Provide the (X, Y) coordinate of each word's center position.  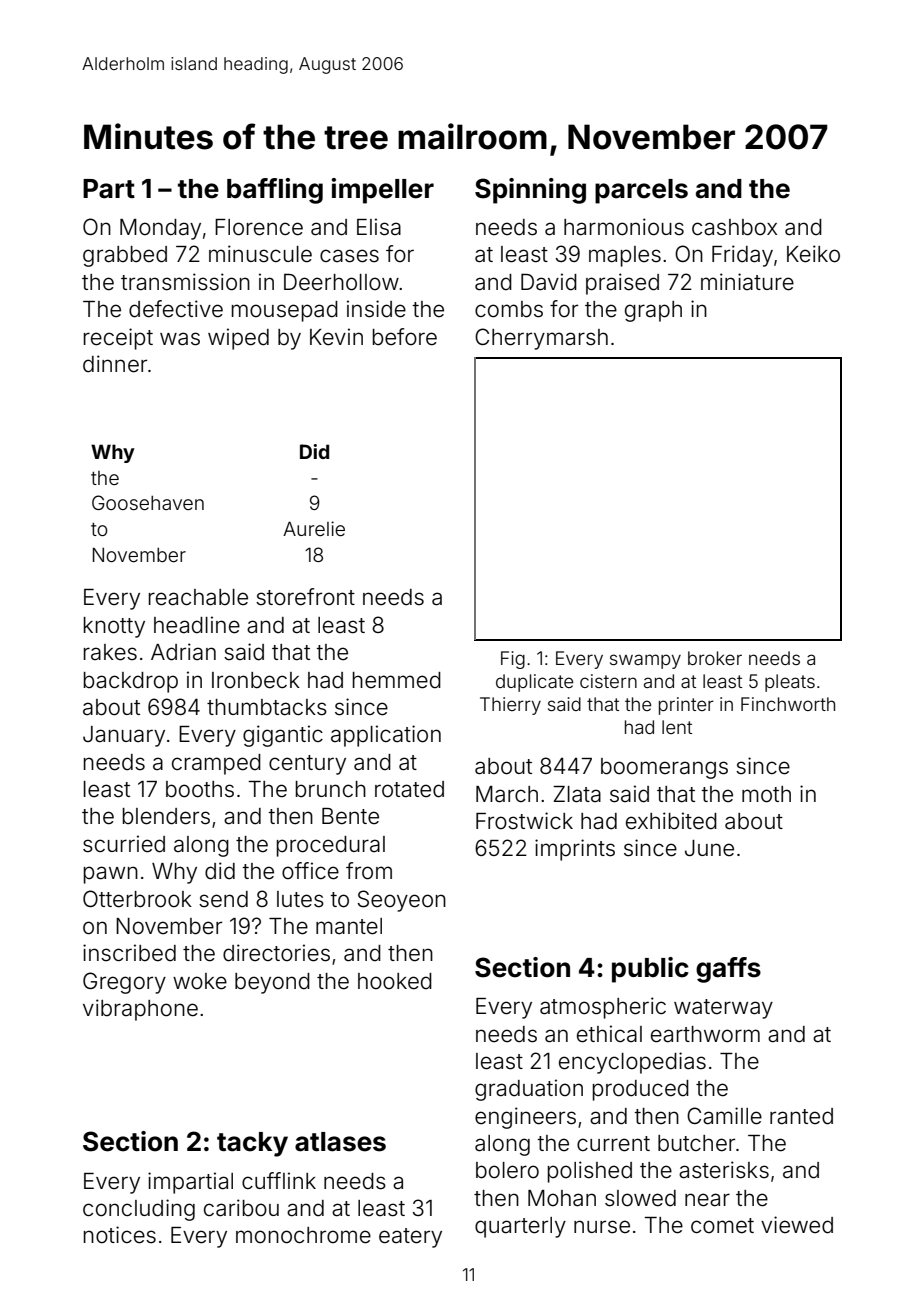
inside (376, 309)
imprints (575, 850)
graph (653, 311)
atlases (340, 1142)
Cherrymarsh (541, 339)
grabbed (125, 256)
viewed (797, 1225)
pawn (111, 875)
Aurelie (314, 528)
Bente (350, 816)
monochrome (303, 1235)
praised (622, 284)
